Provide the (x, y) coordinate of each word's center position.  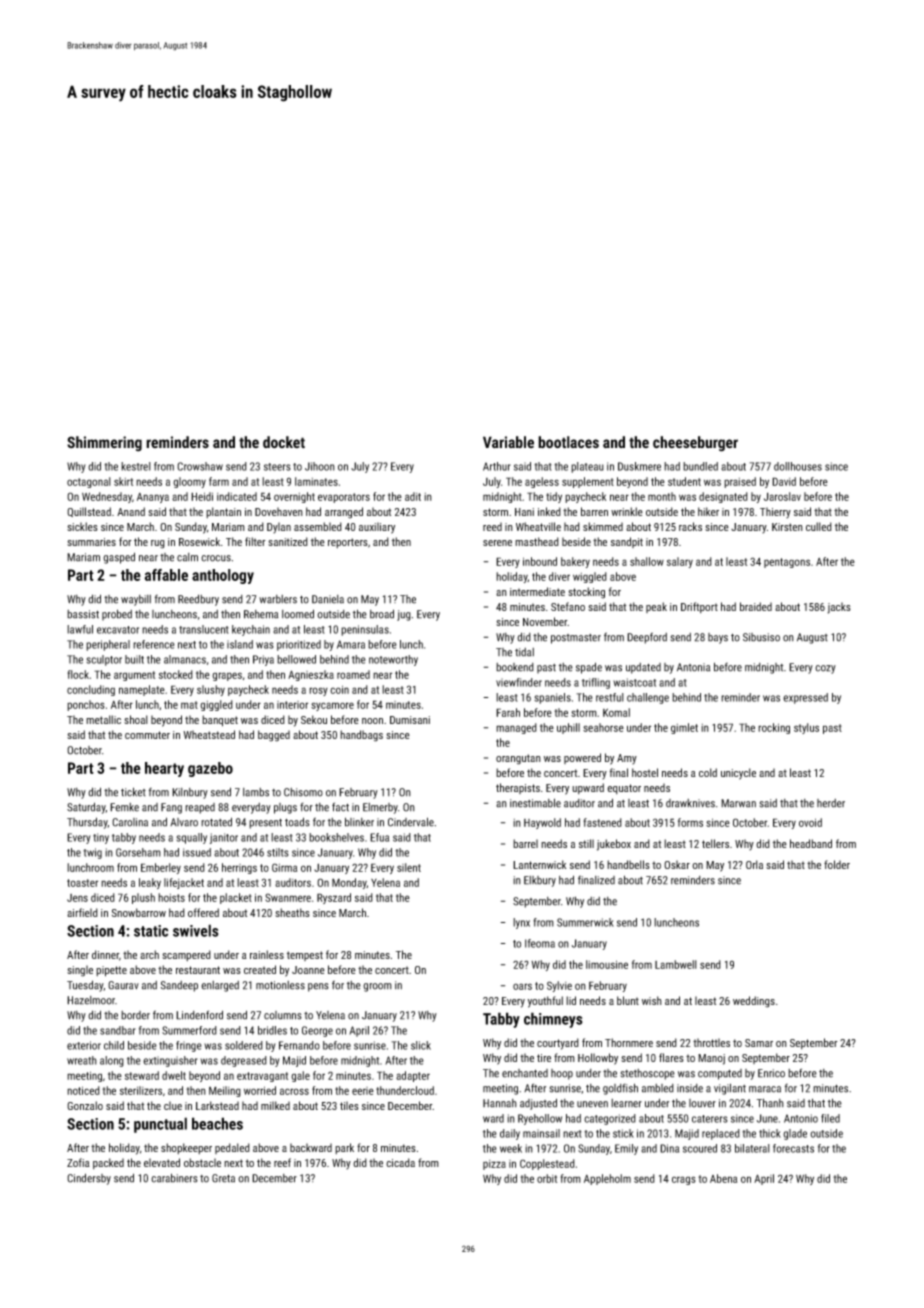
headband (811, 843)
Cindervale (411, 822)
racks (690, 526)
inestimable (535, 803)
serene (497, 543)
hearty (164, 769)
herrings (239, 868)
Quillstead (89, 512)
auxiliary (377, 528)
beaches (217, 1123)
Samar (759, 1043)
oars (522, 986)
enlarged (220, 986)
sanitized (288, 541)
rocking (774, 728)
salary (680, 562)
